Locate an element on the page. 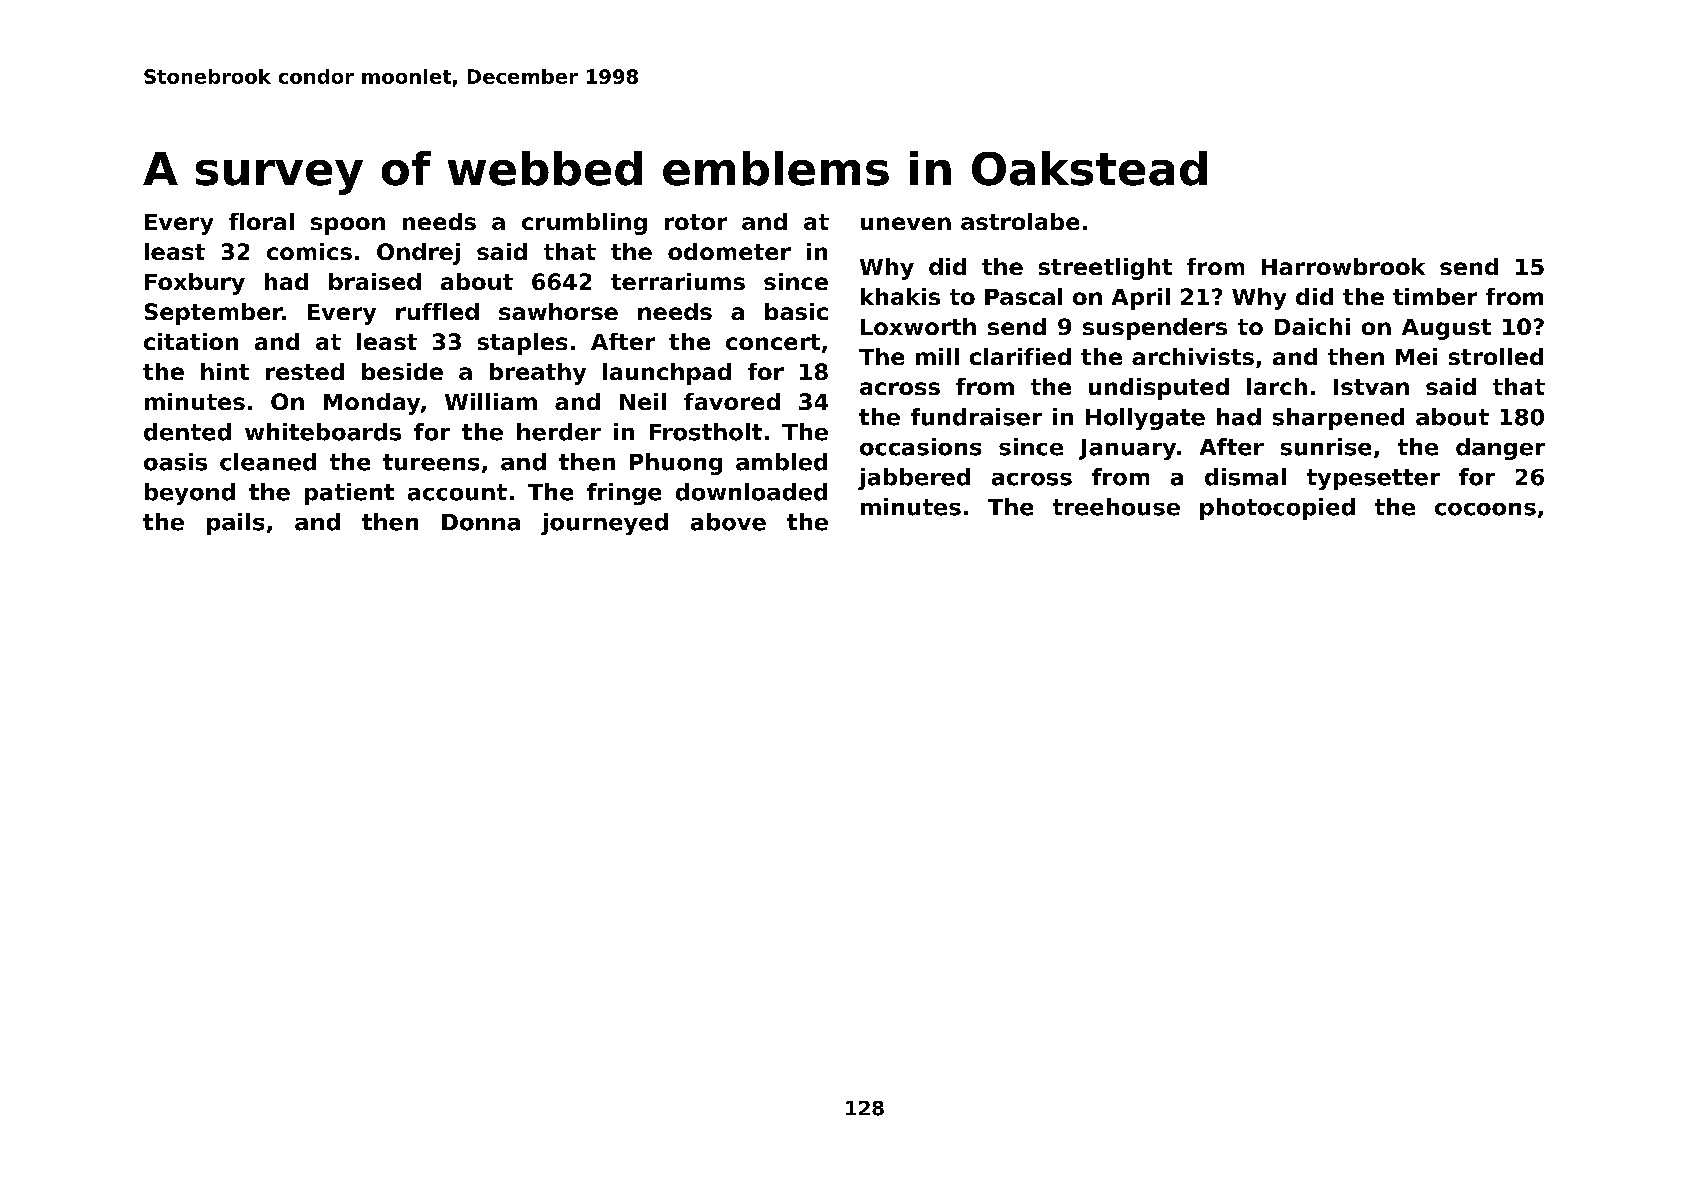  rotor is located at coordinates (696, 222).
